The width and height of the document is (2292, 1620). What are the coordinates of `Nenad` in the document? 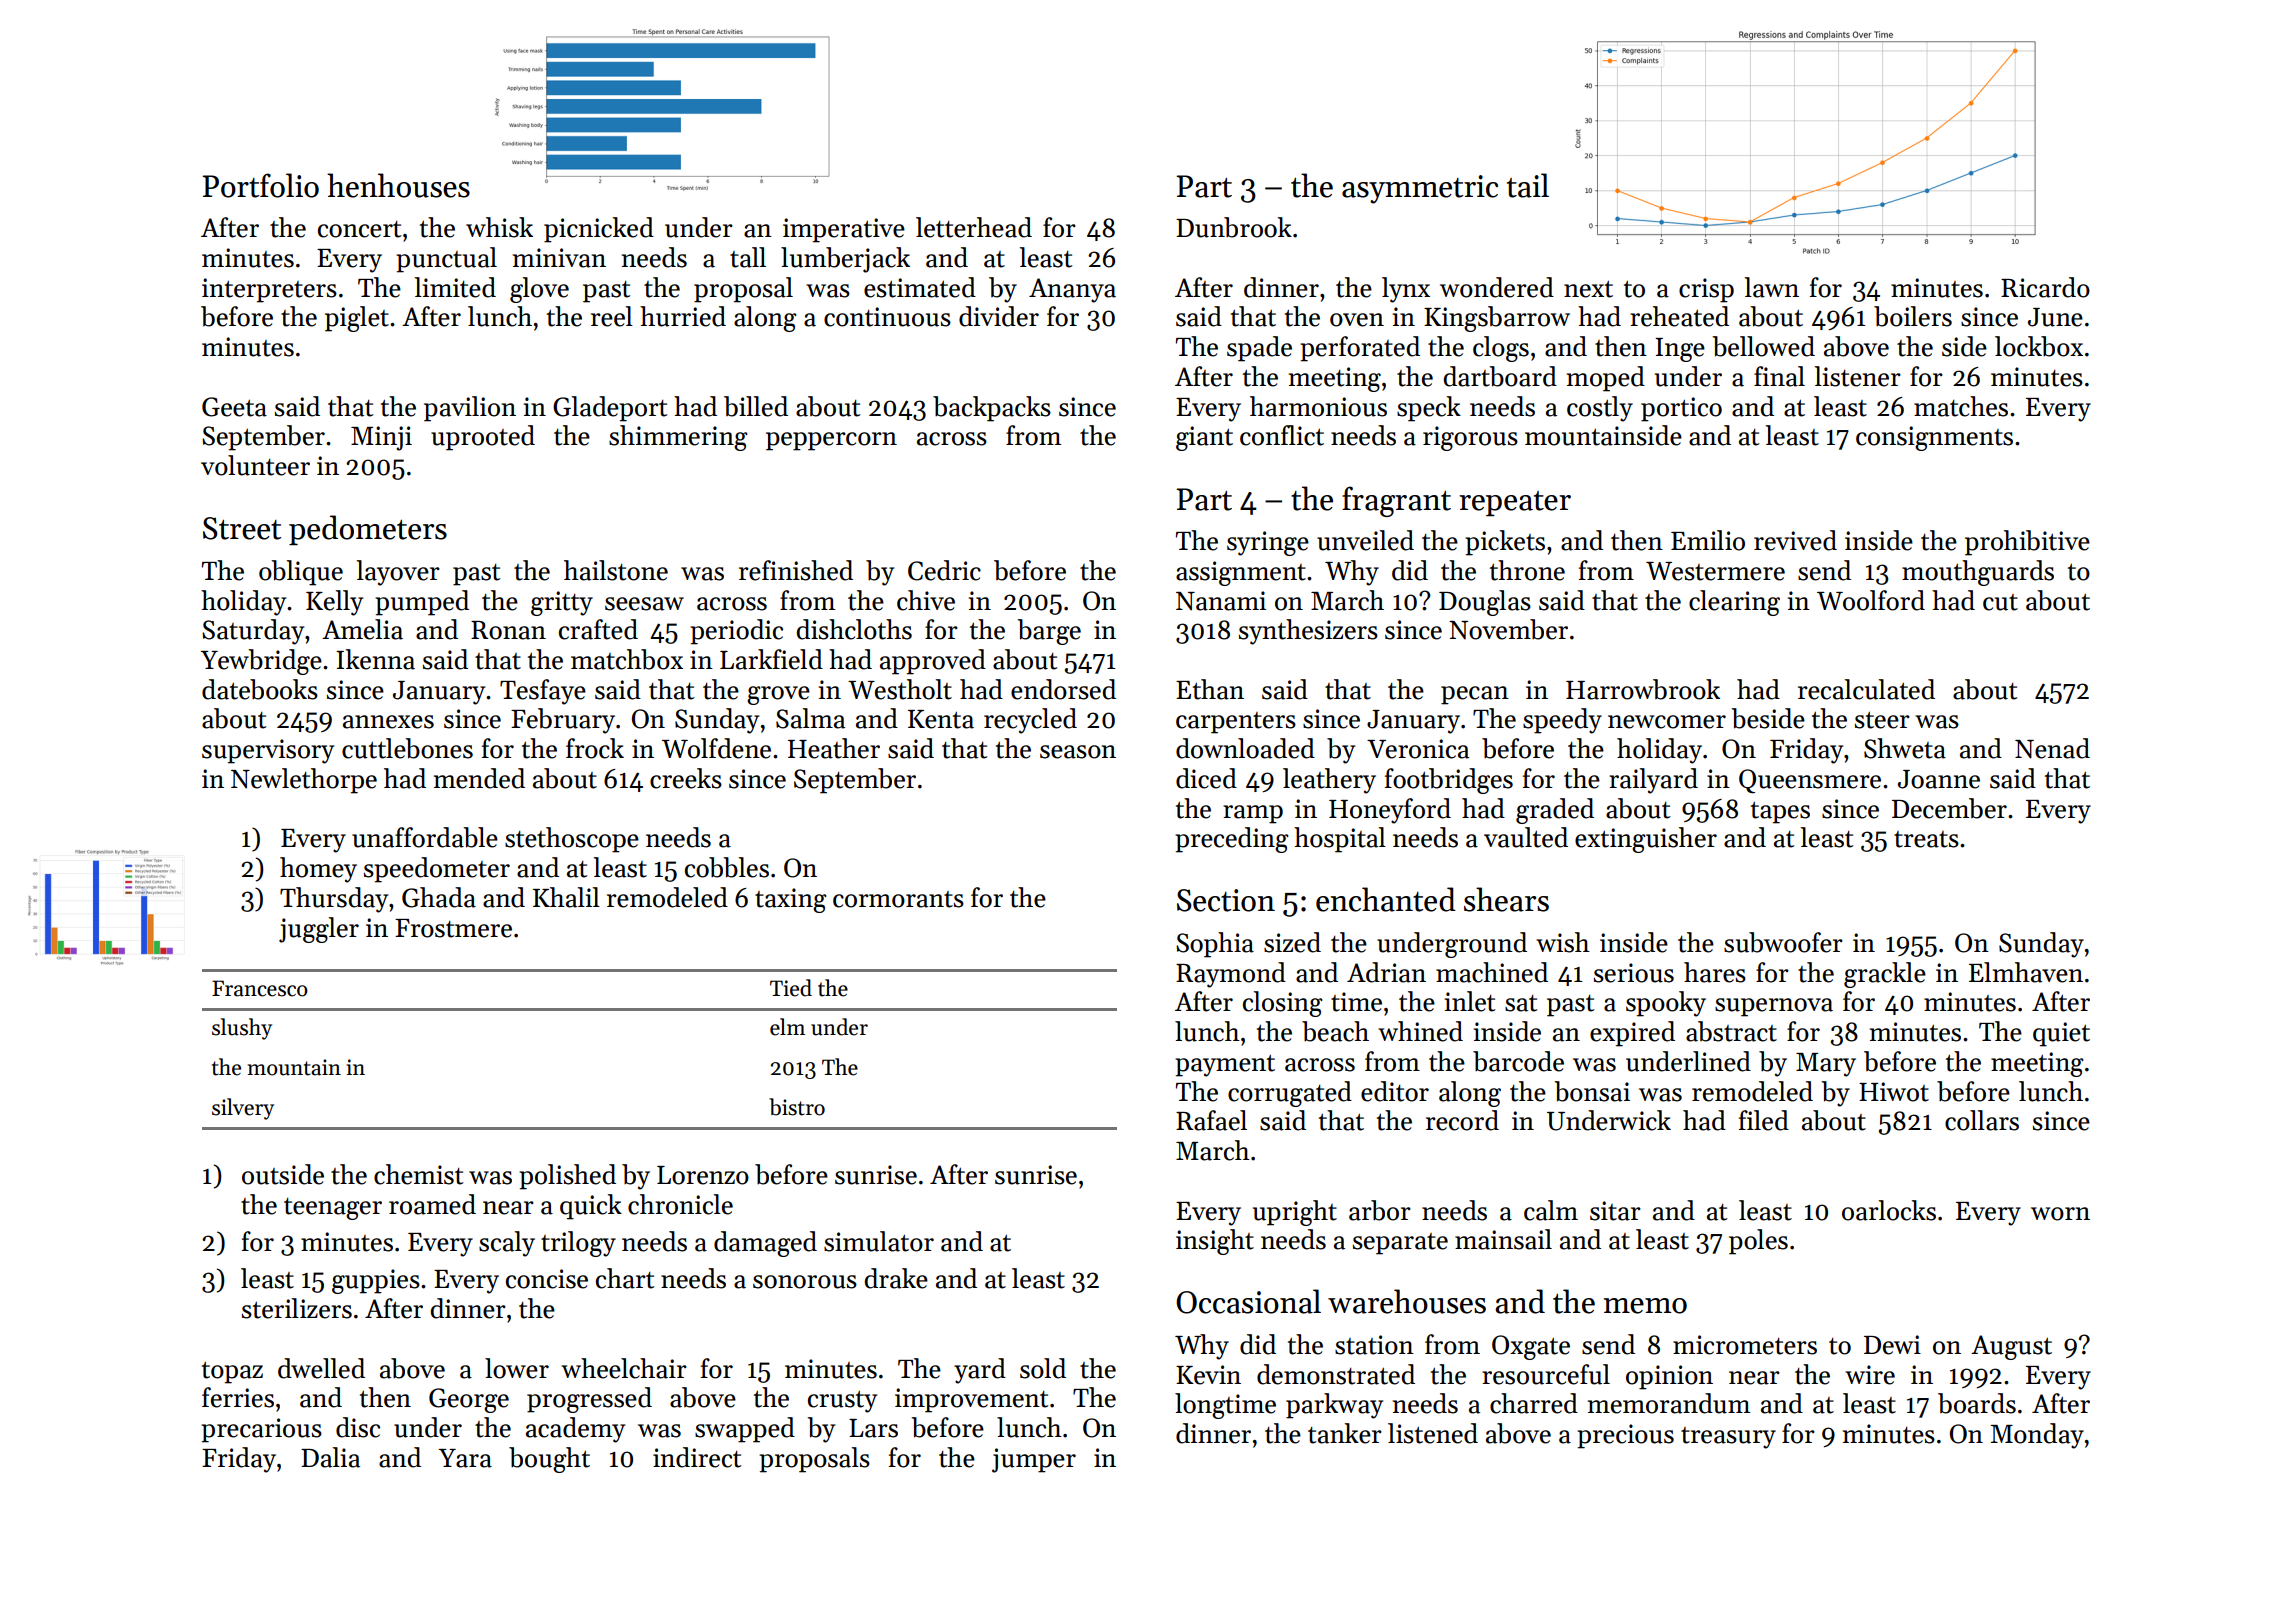 It's located at (2052, 748).
